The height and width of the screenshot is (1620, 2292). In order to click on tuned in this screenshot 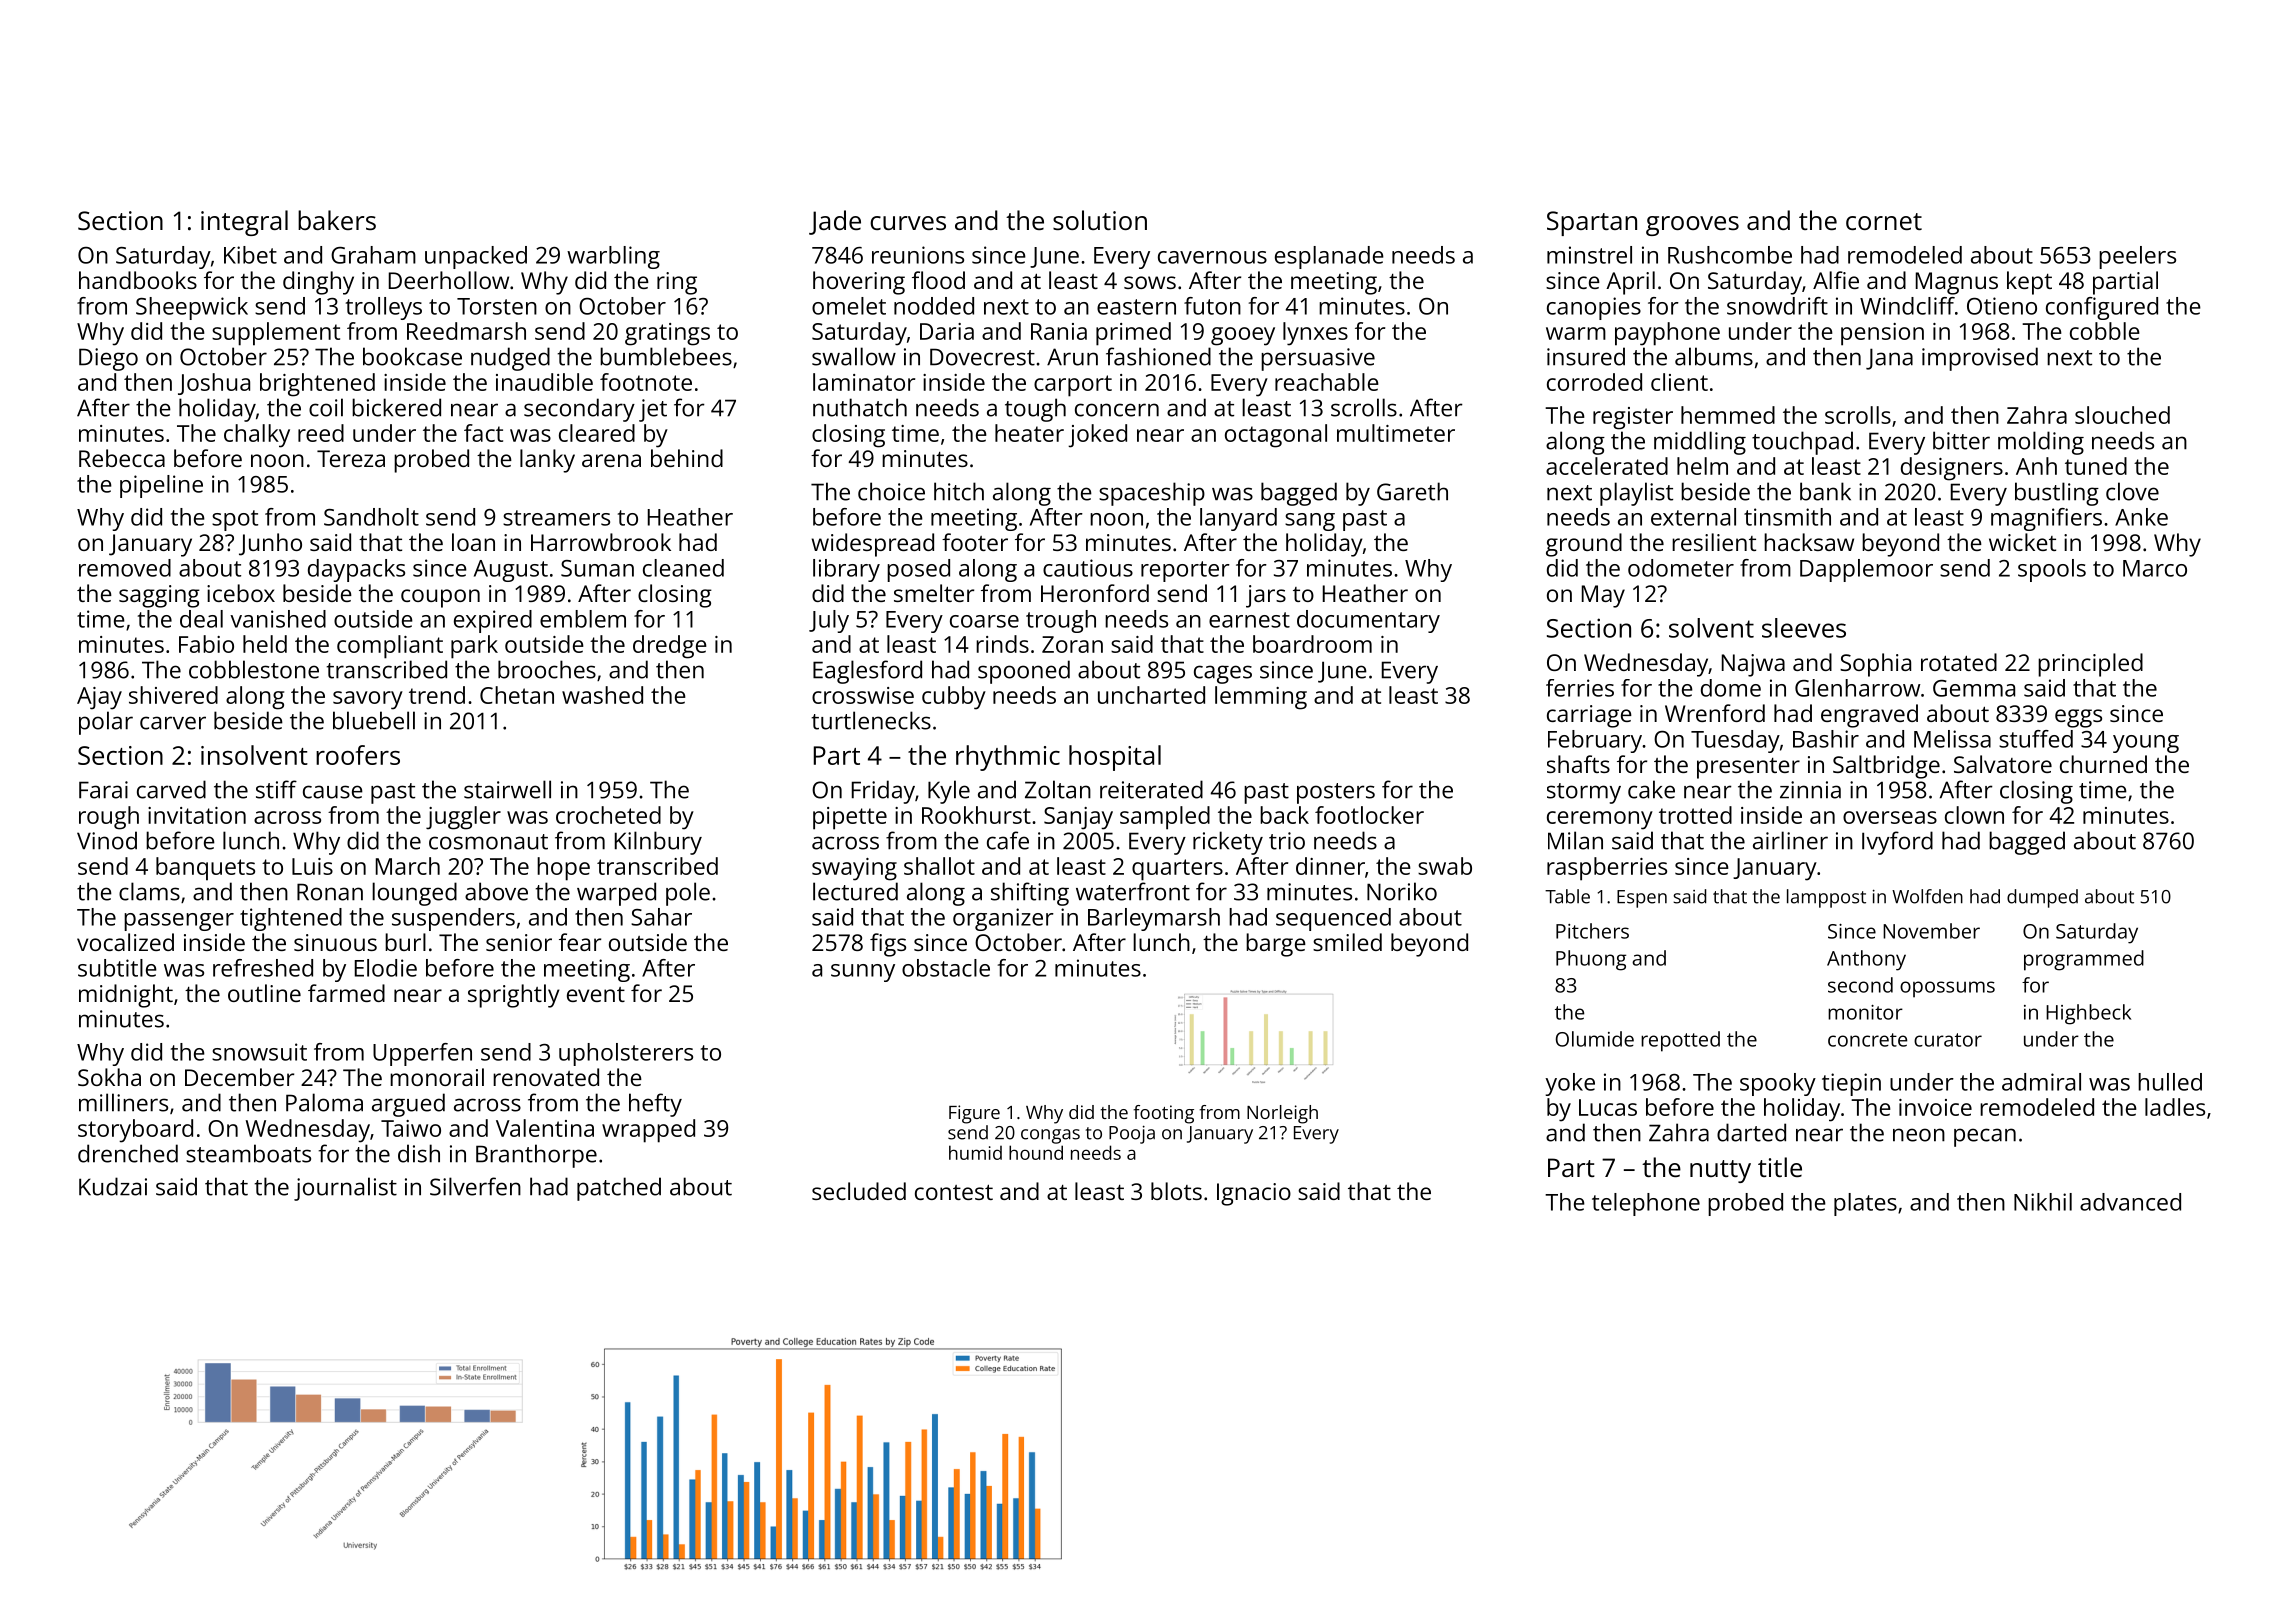, I will do `click(2096, 466)`.
